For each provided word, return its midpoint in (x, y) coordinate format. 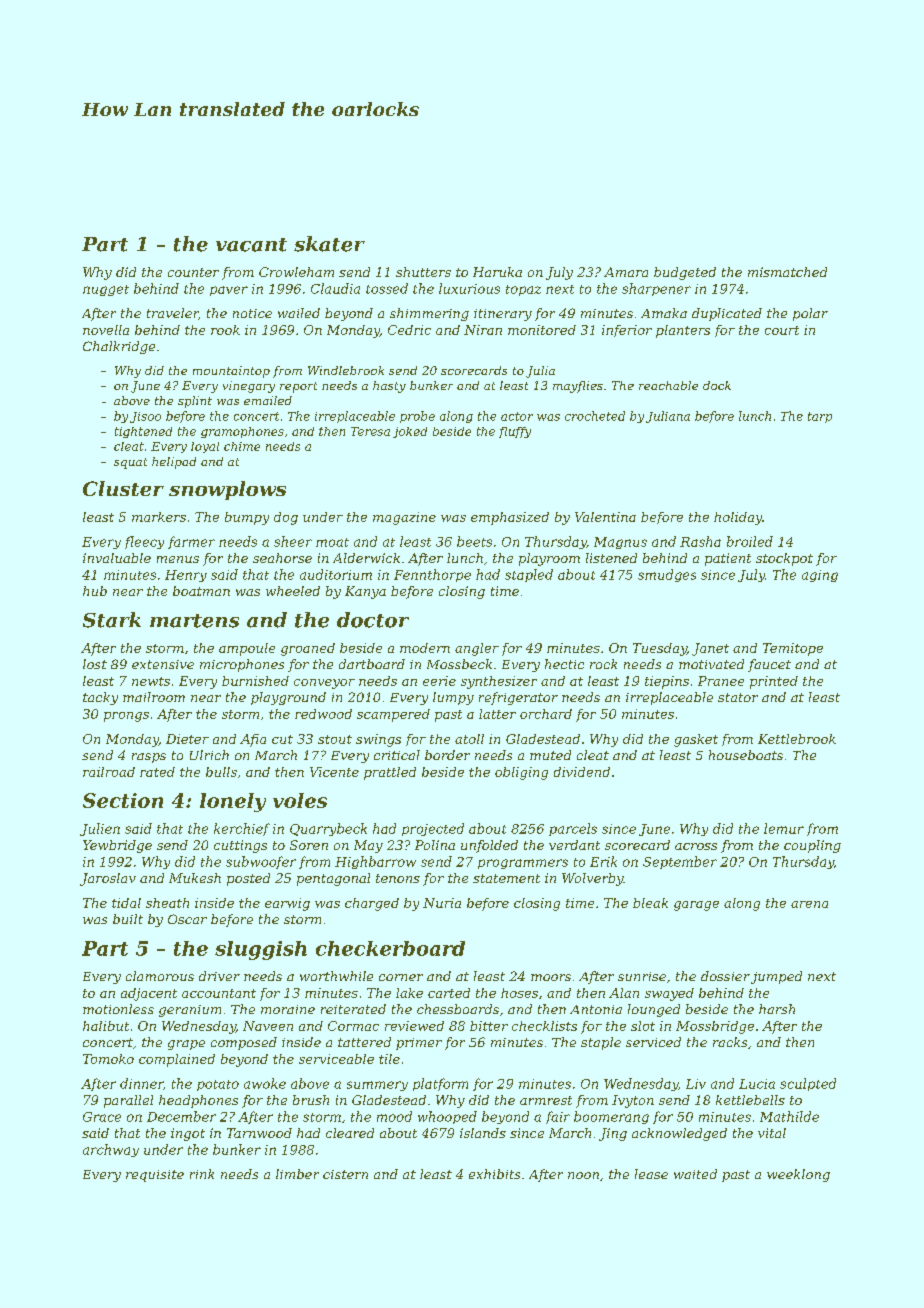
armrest (546, 1100)
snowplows (227, 490)
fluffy (515, 432)
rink (202, 1174)
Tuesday (660, 649)
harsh (777, 1009)
